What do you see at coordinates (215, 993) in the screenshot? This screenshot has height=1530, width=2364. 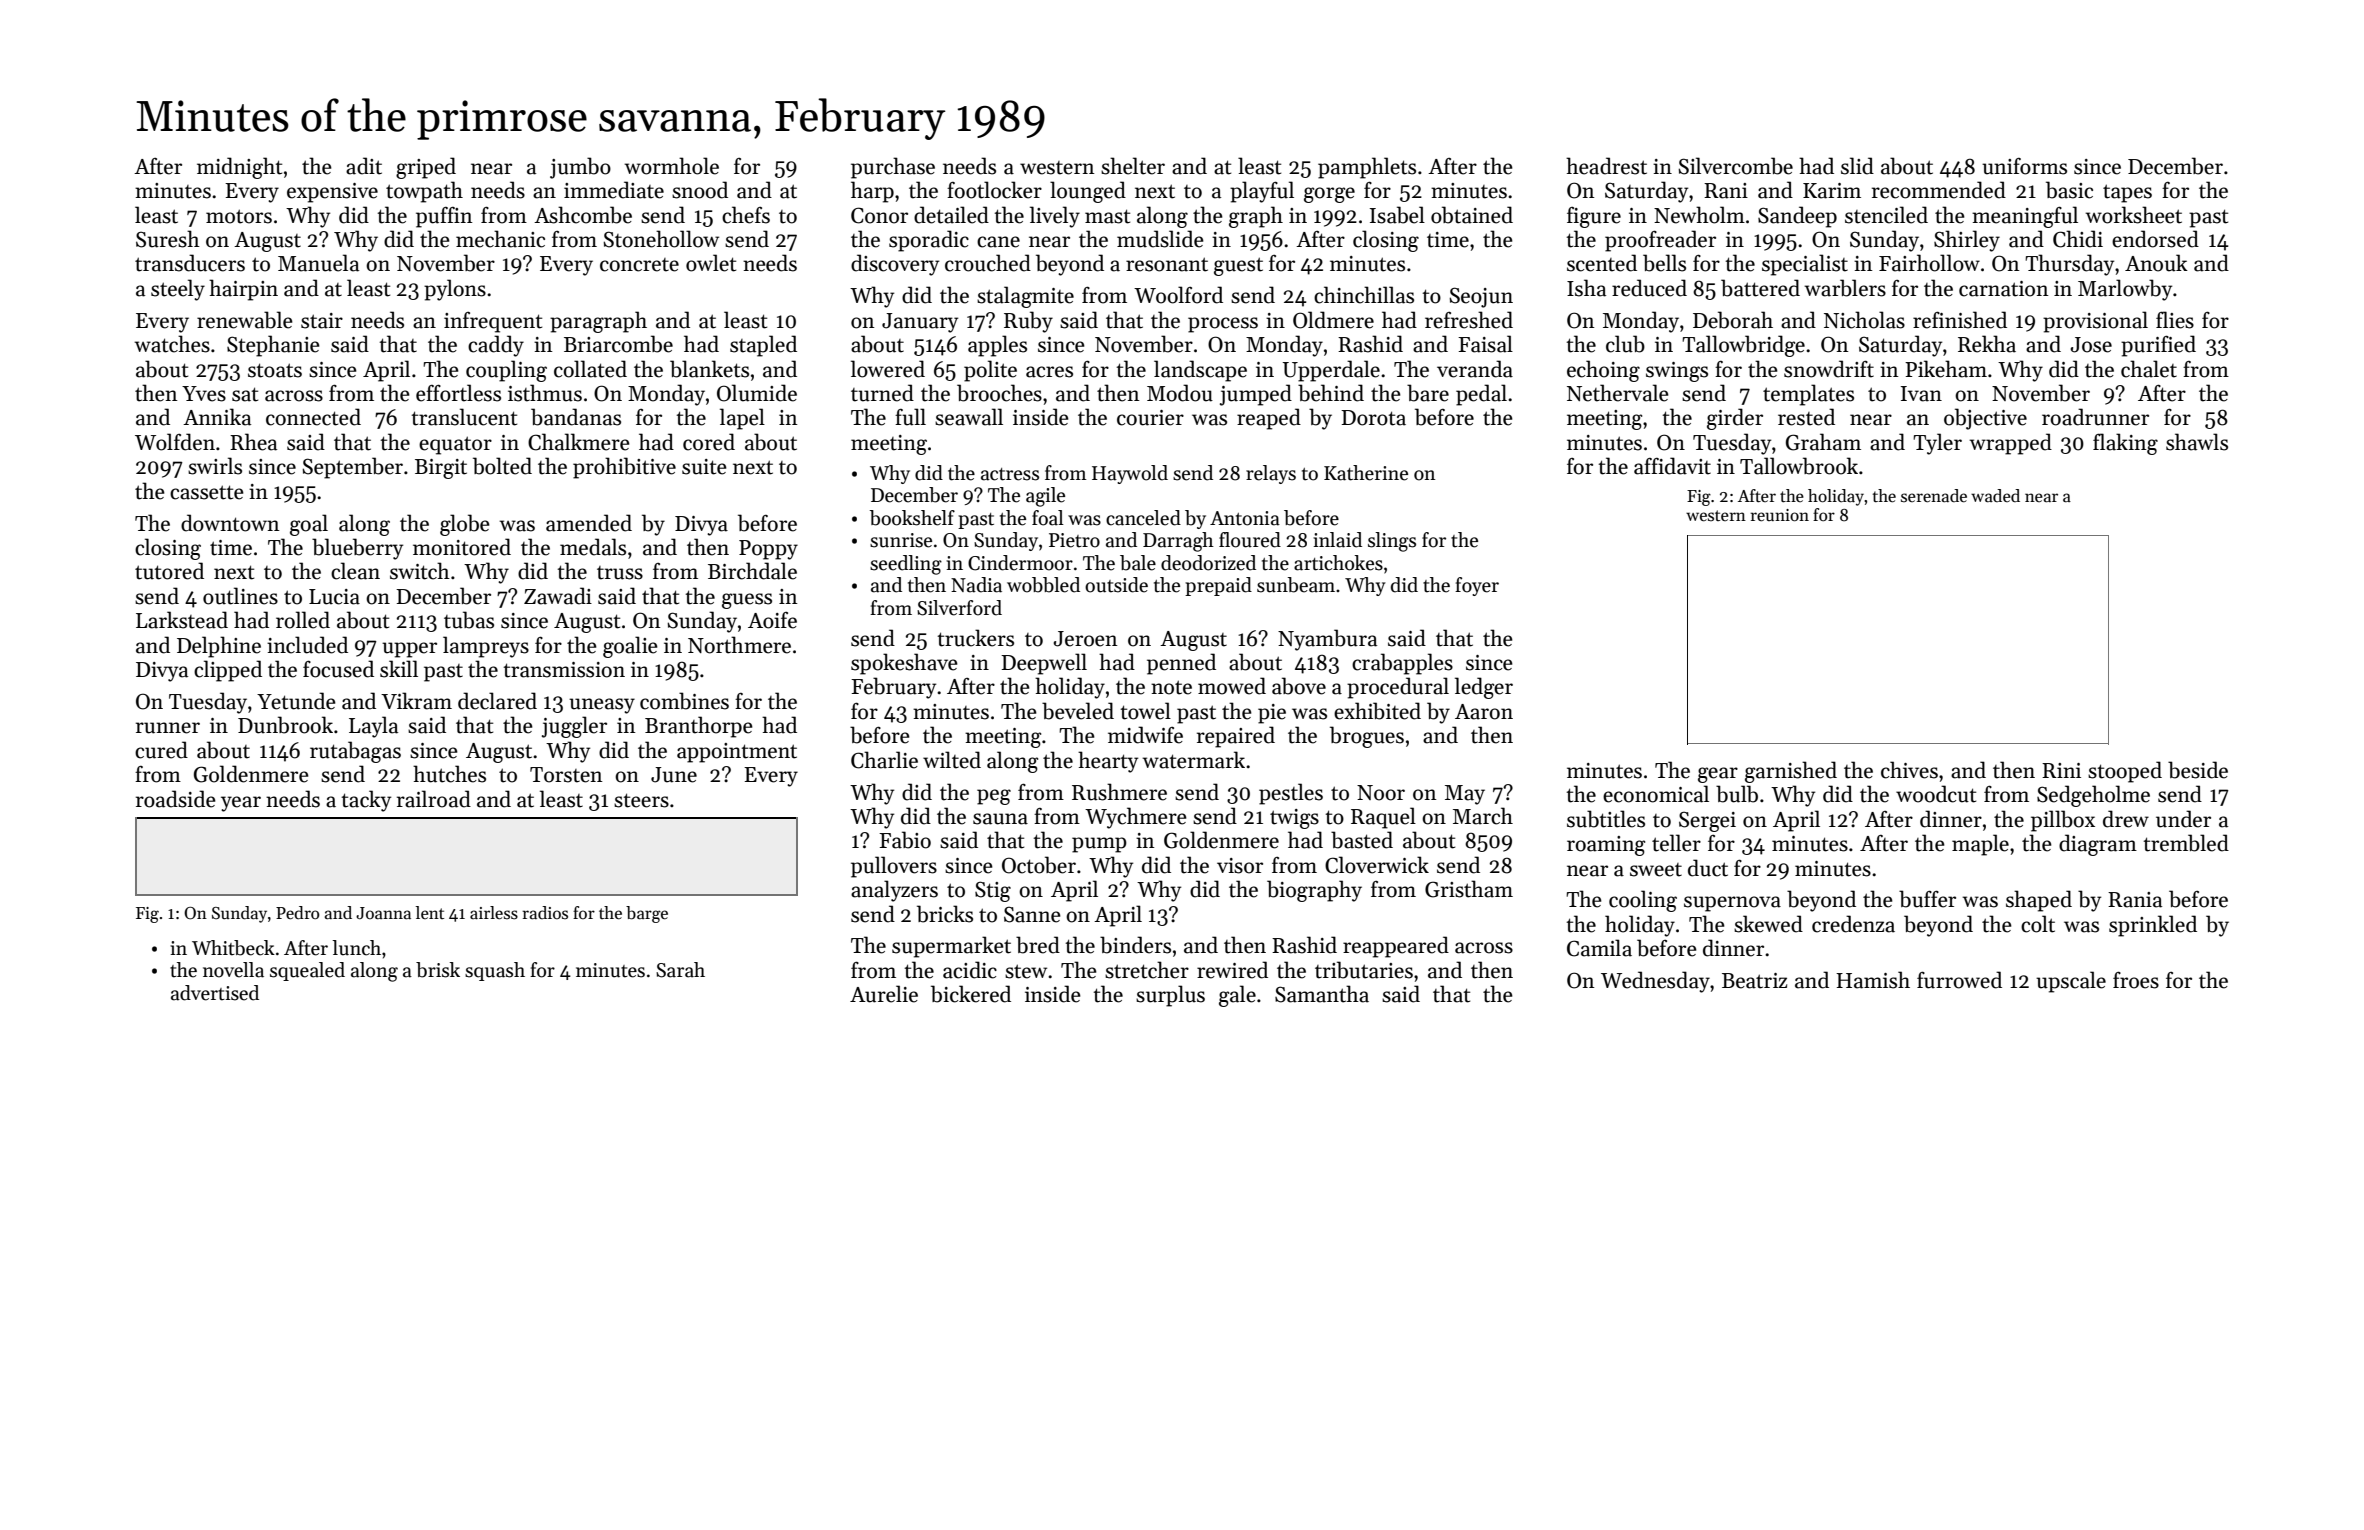 I see `advertised` at bounding box center [215, 993].
